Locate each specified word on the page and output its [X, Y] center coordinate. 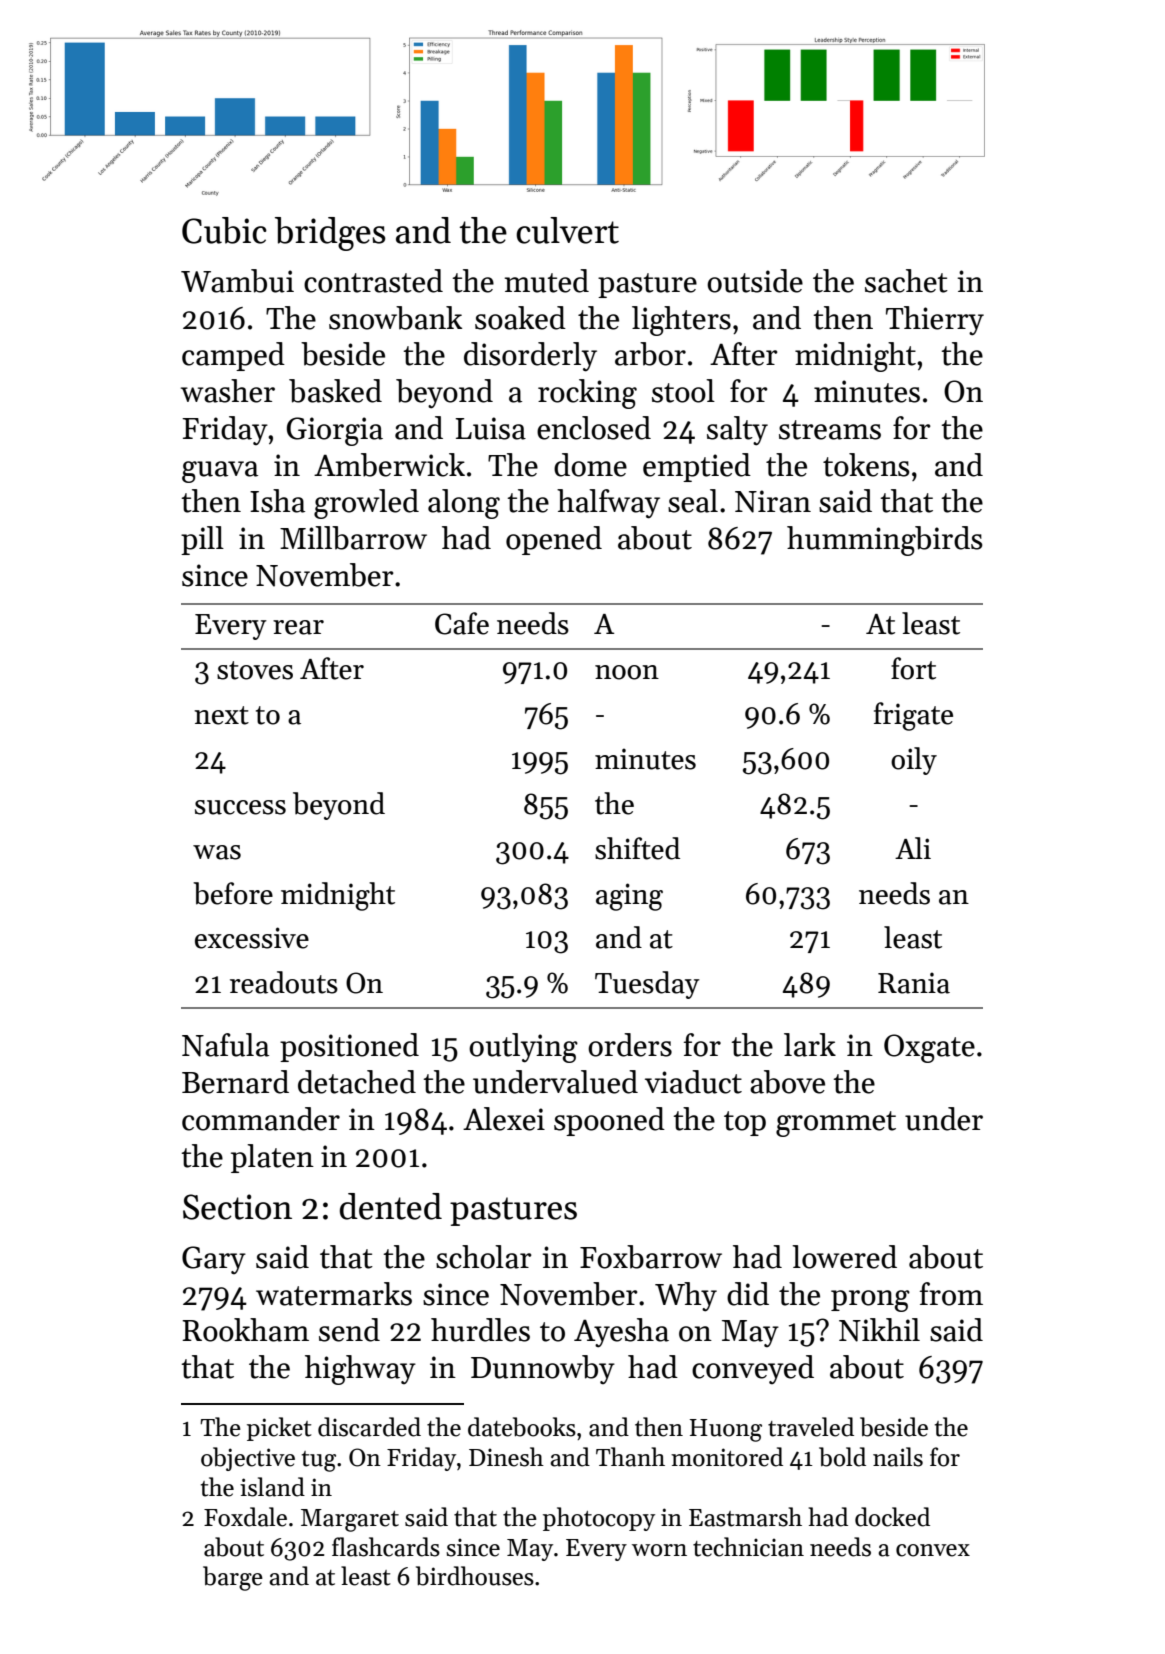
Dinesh [506, 1457]
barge [233, 1578]
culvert [567, 230]
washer [228, 391]
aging [629, 897]
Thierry [935, 321]
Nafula [225, 1045]
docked [892, 1517]
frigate [913, 716]
